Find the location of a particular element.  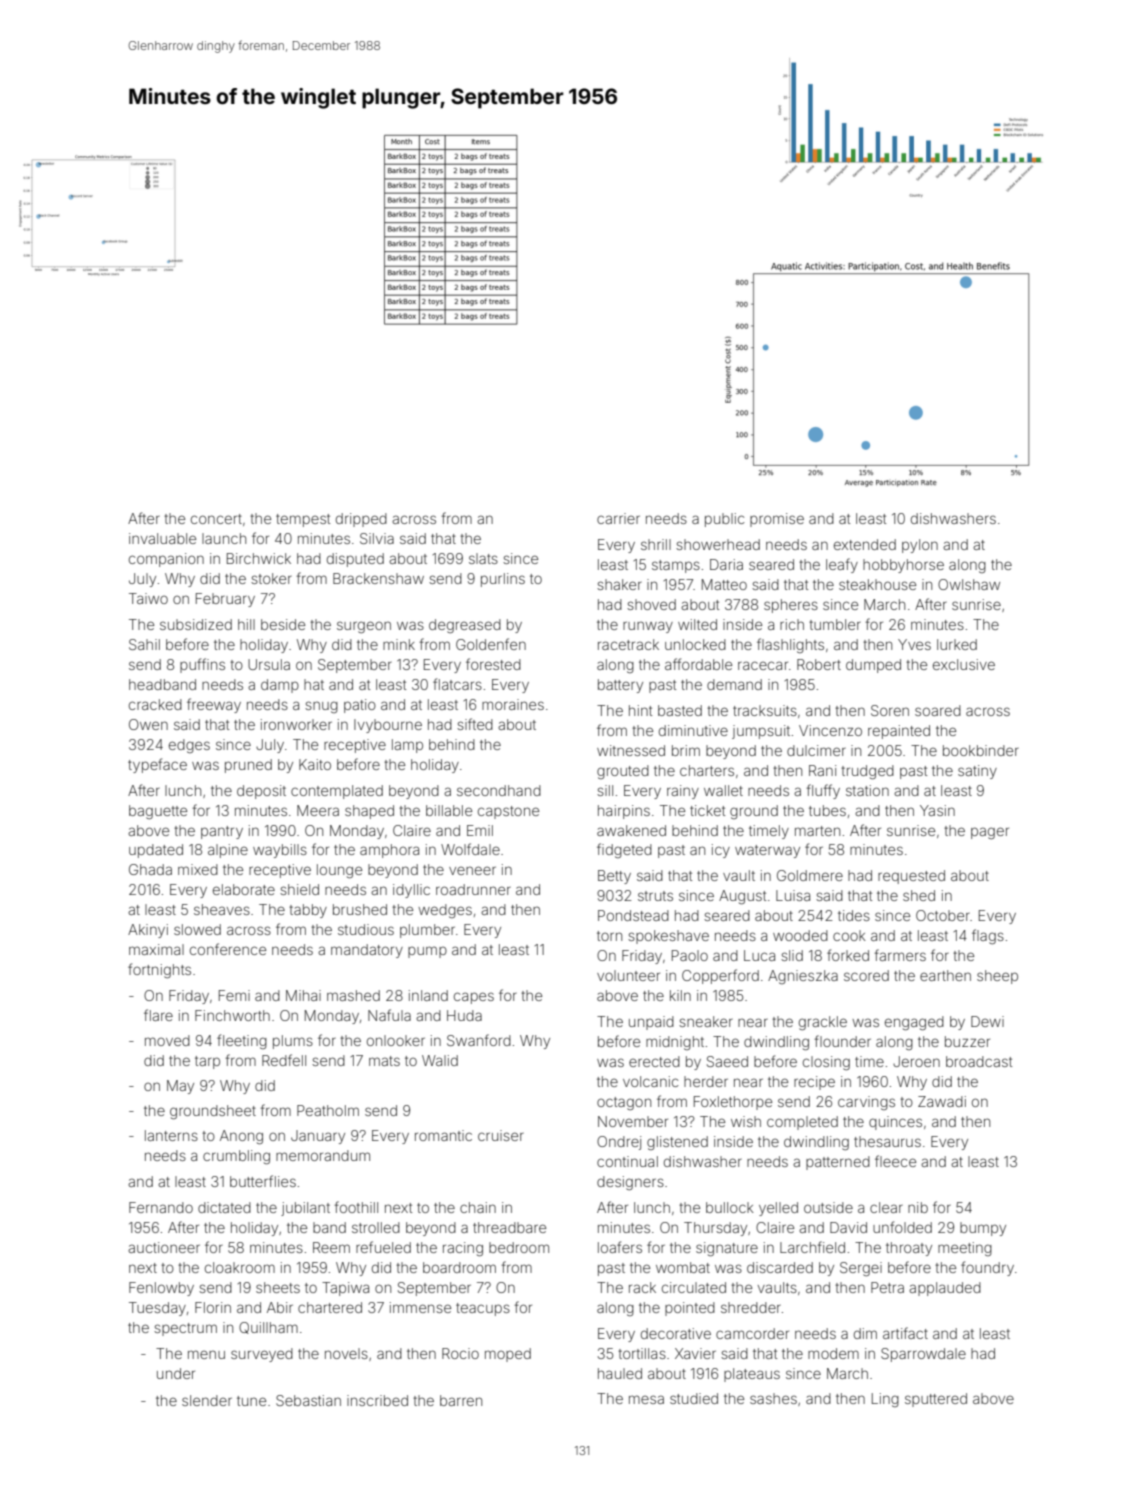

barren is located at coordinates (461, 1400).
